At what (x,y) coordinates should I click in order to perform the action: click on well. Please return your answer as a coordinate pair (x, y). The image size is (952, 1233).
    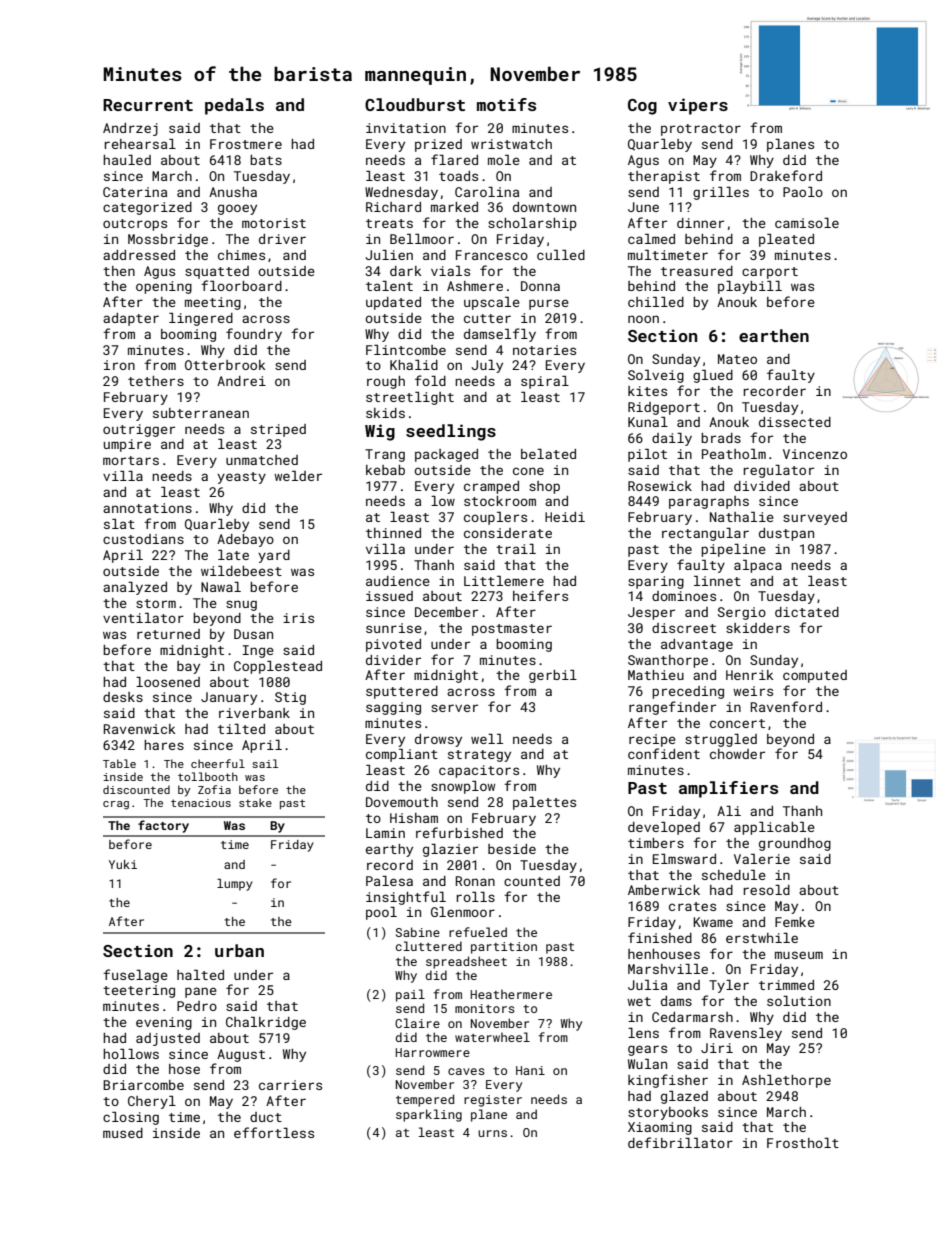
    Looking at the image, I should click on (487, 739).
